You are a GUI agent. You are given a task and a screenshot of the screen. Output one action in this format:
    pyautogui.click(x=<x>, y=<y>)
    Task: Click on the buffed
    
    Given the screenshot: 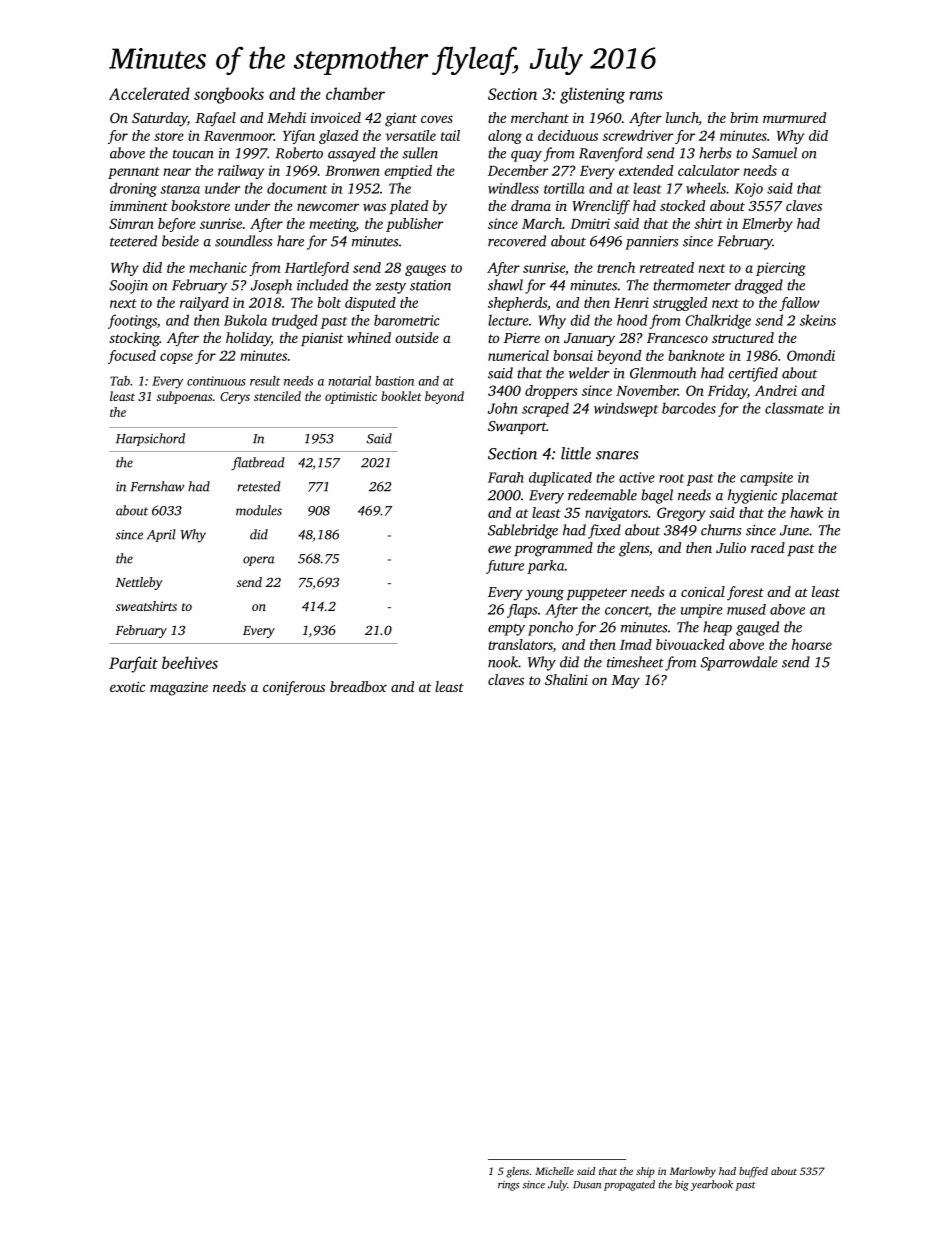 What is the action you would take?
    pyautogui.click(x=753, y=1172)
